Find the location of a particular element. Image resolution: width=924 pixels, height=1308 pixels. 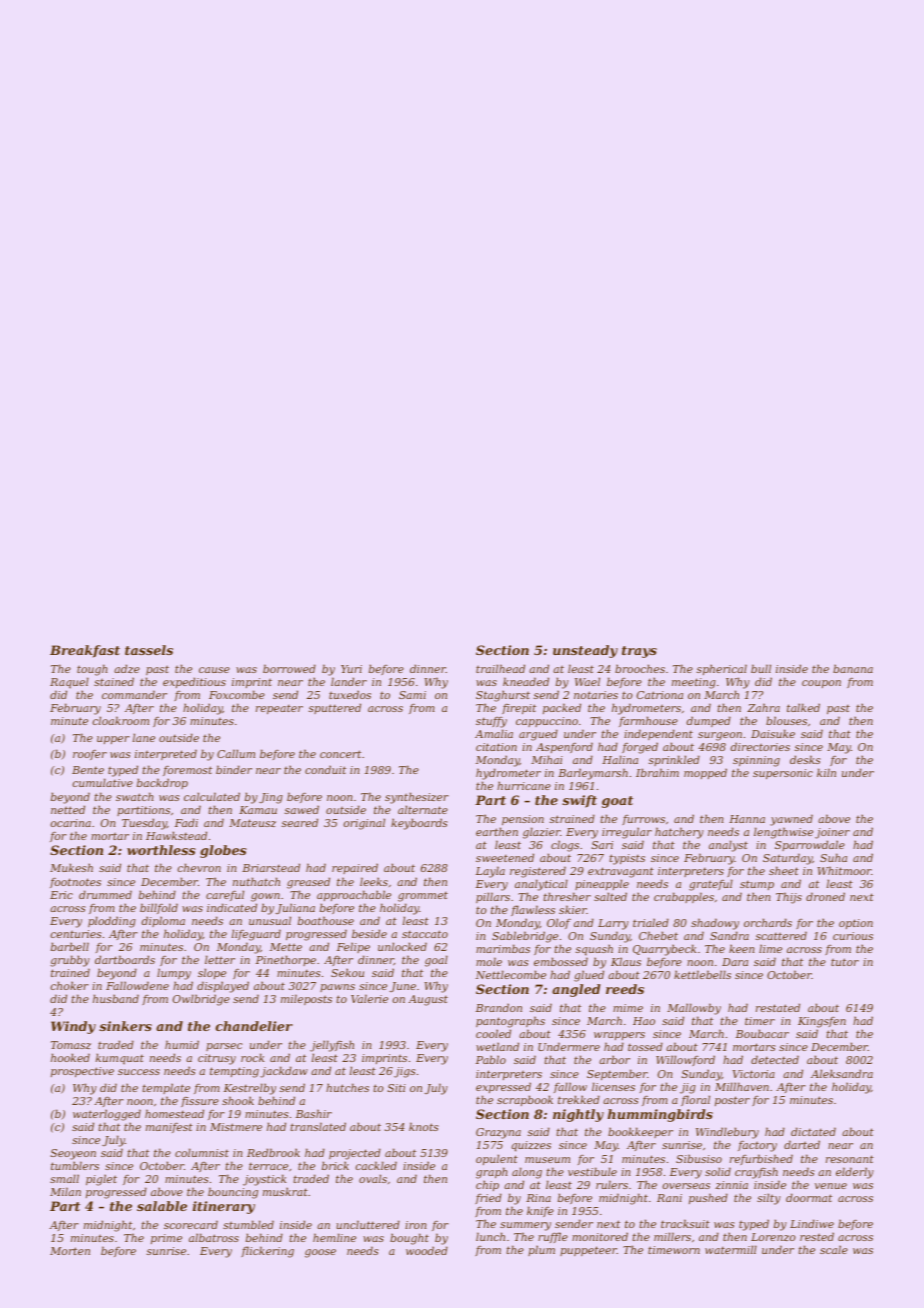

hooked is located at coordinates (70, 1057).
